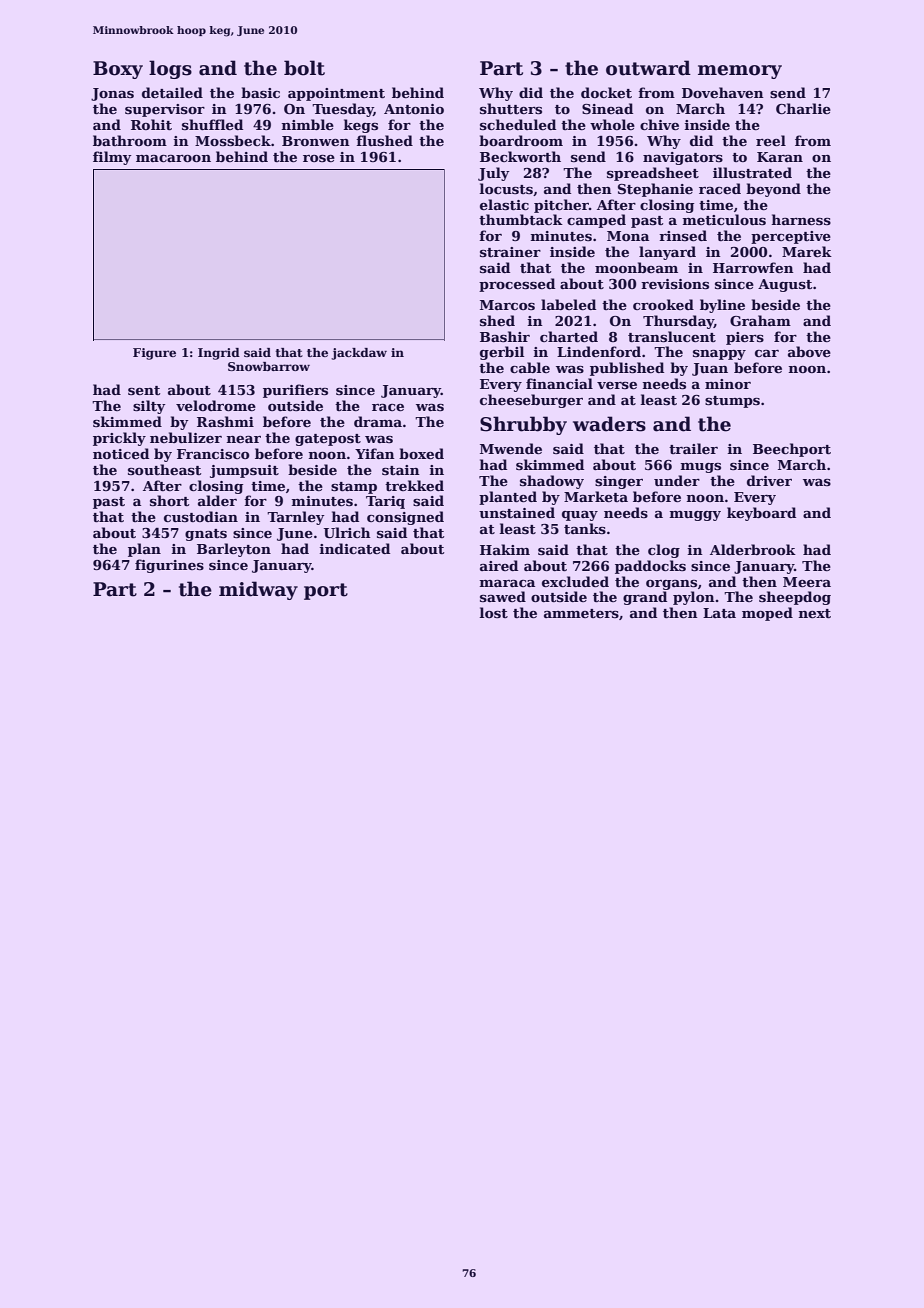  I want to click on noticed, so click(121, 453).
